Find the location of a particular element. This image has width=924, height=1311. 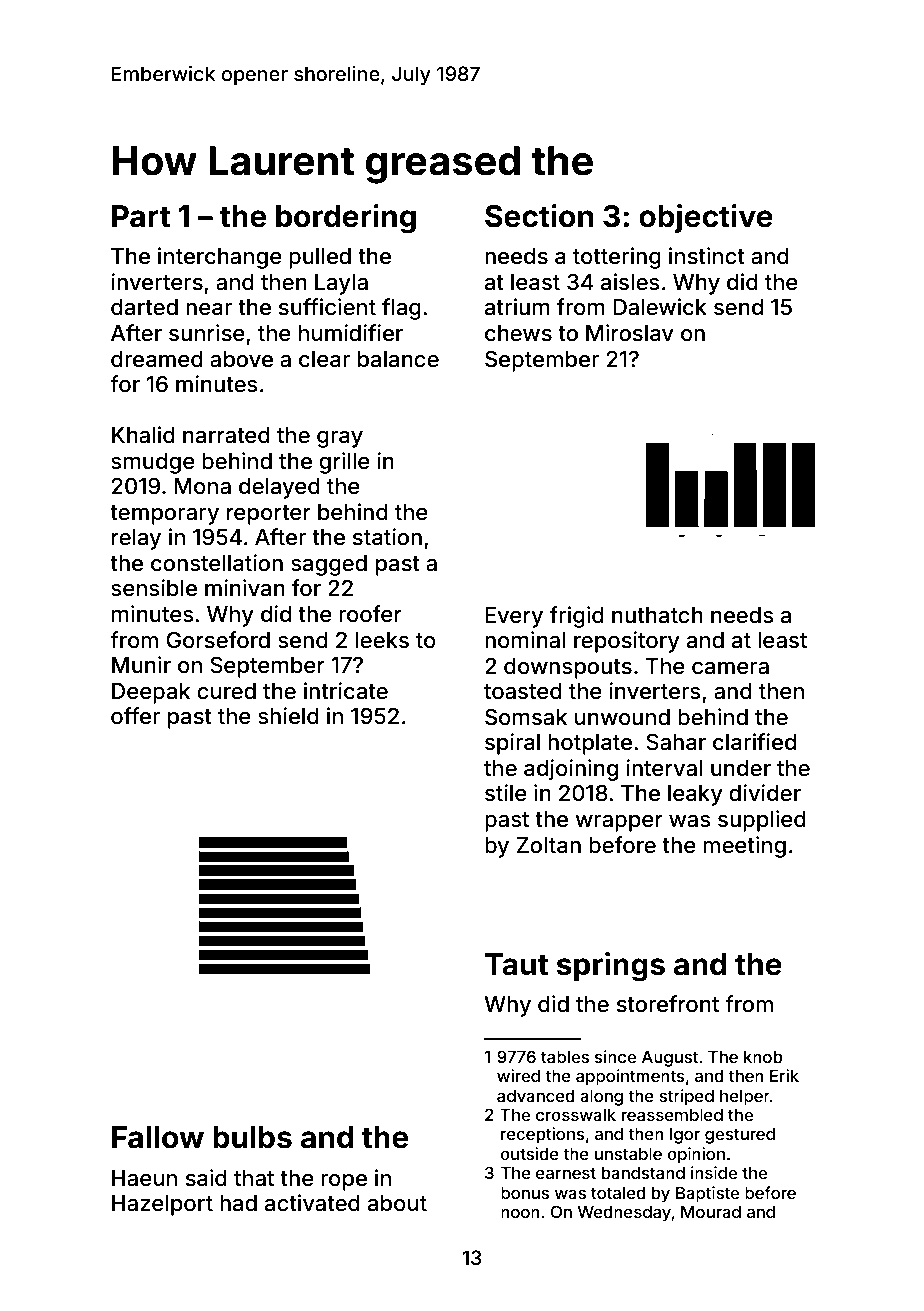

Sahar is located at coordinates (676, 742).
